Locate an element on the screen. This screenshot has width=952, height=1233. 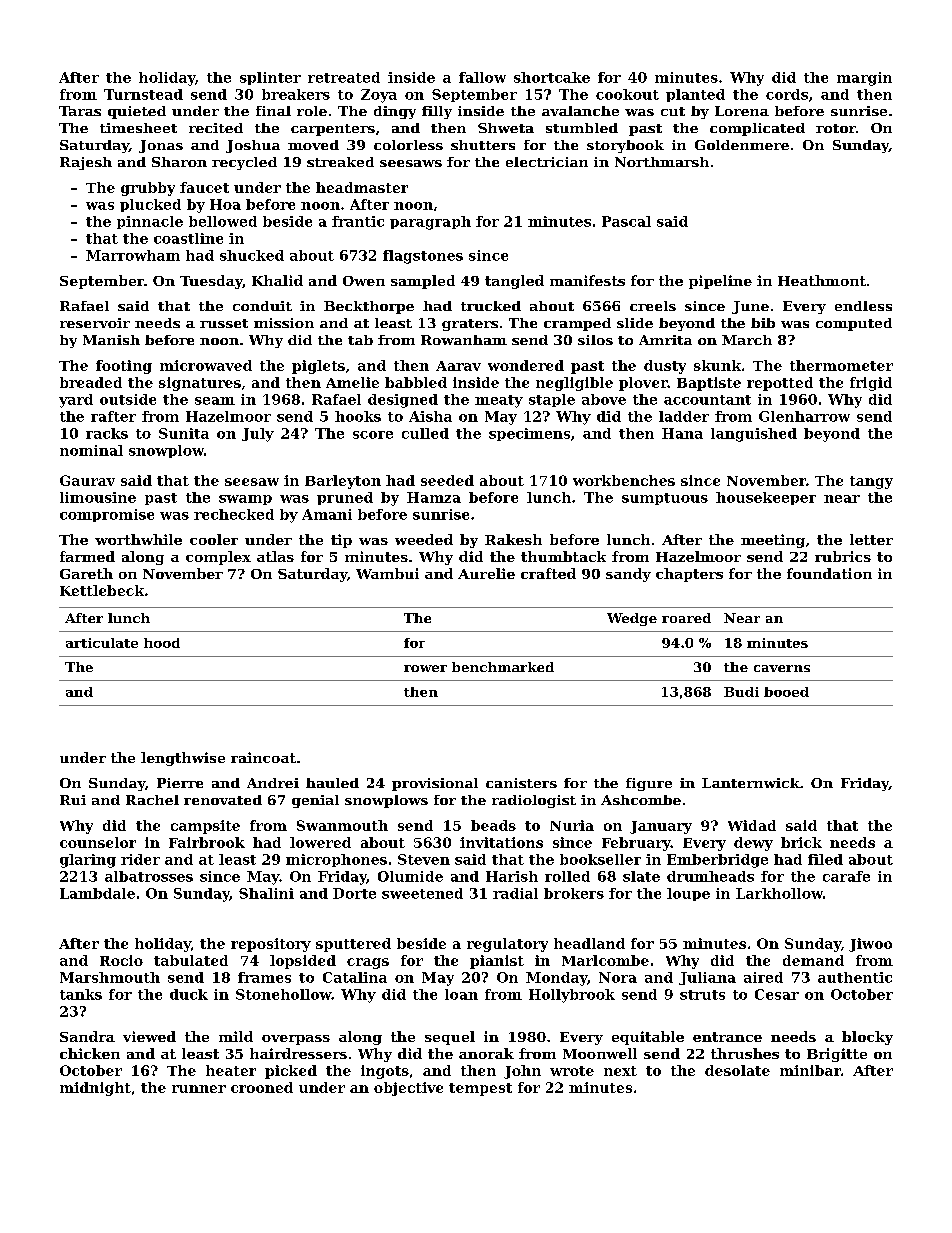
fallow is located at coordinates (482, 77).
